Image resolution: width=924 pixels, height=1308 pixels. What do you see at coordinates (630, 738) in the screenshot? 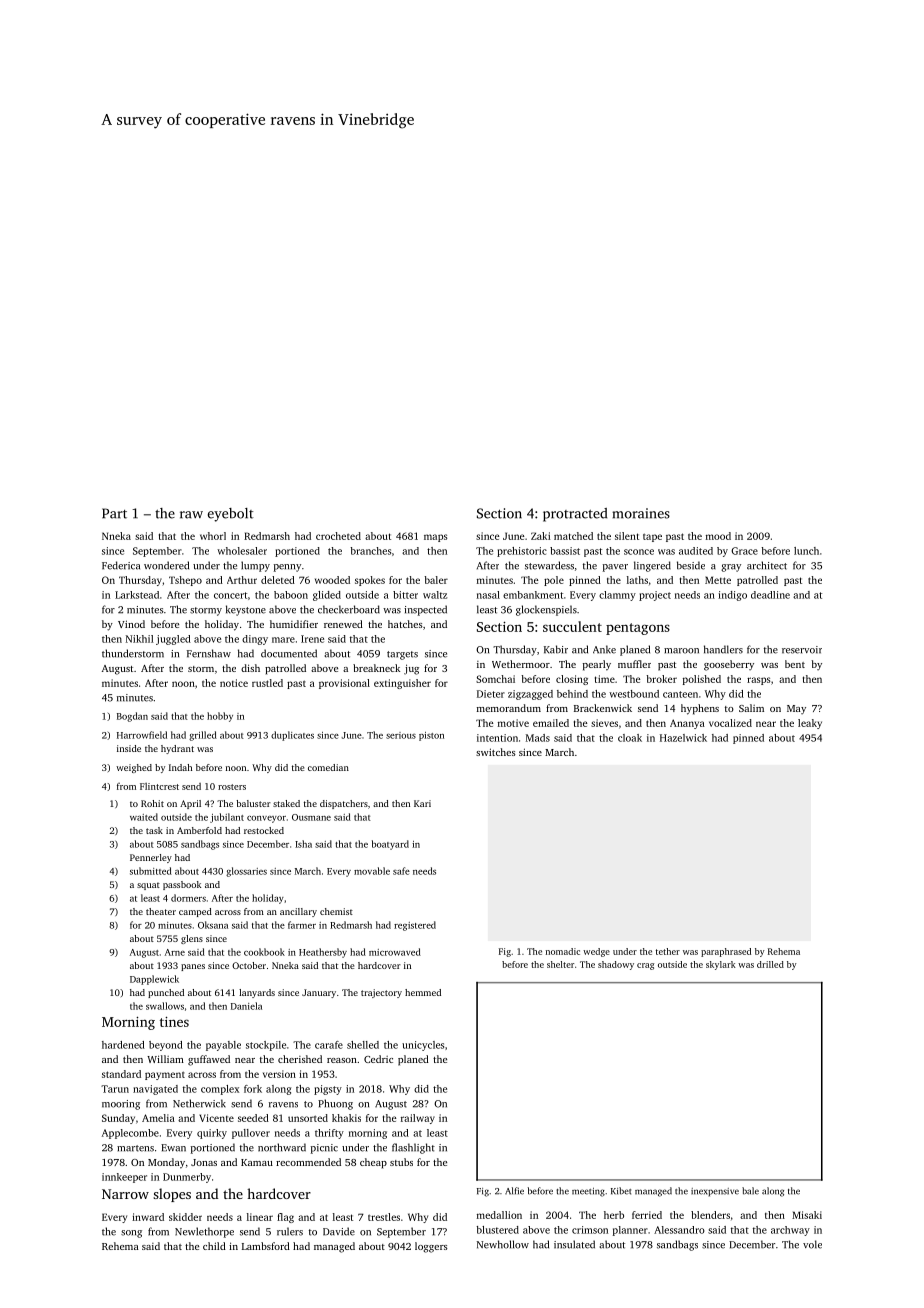
I see `cloak` at bounding box center [630, 738].
